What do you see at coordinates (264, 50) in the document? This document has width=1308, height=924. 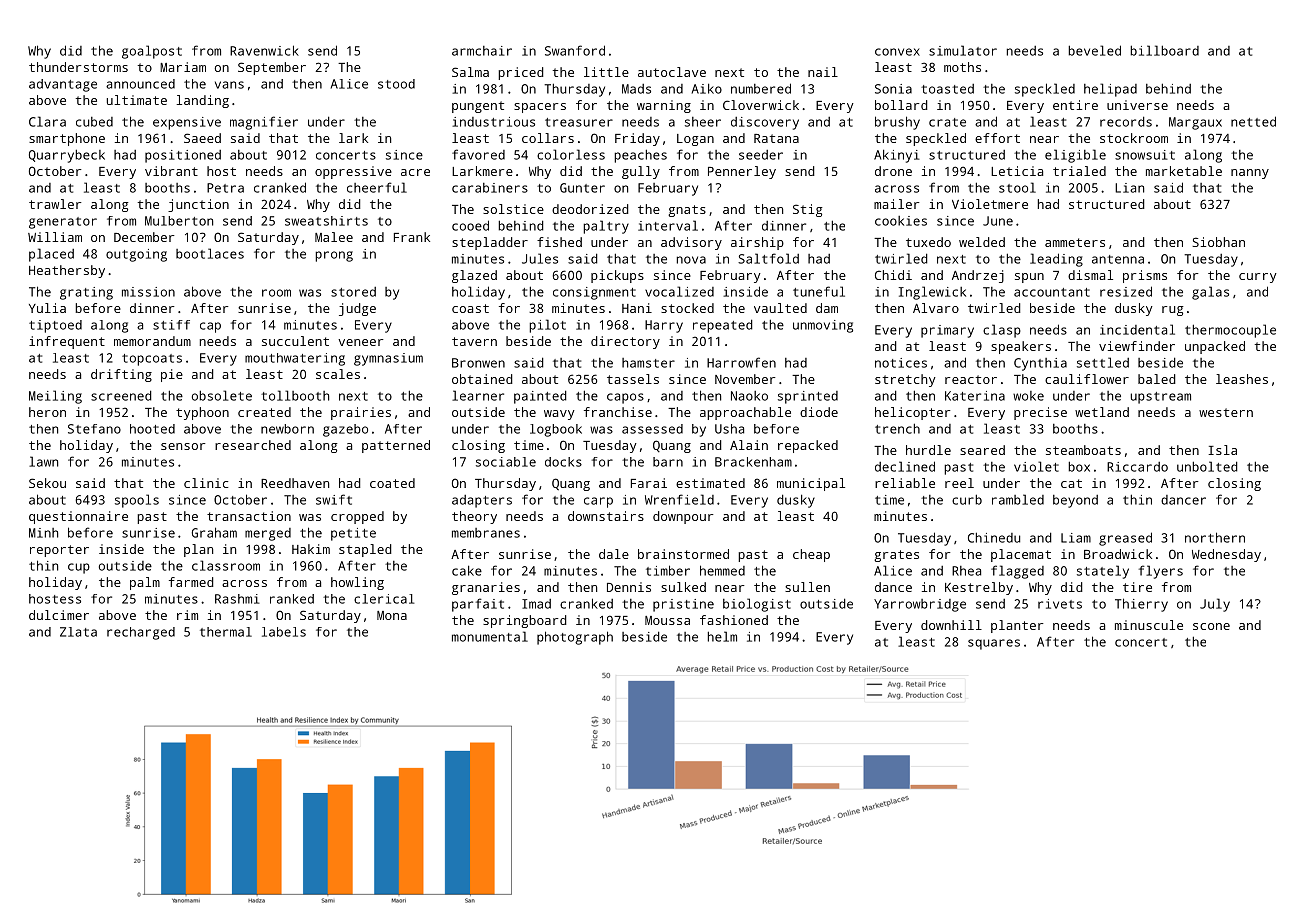 I see `Ravenwick` at bounding box center [264, 50].
